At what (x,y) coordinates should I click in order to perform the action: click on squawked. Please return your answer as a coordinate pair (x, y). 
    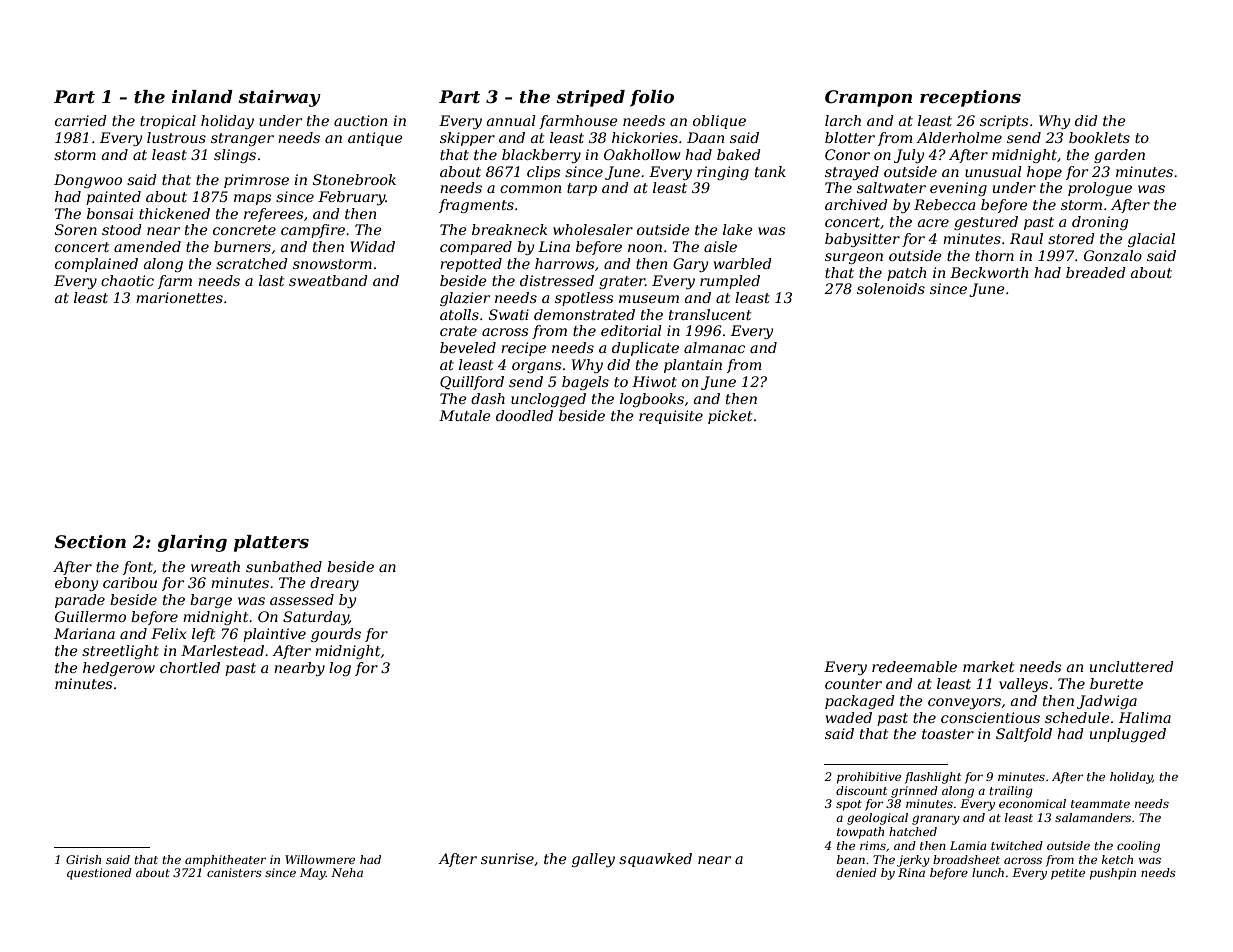
    Looking at the image, I should click on (655, 860).
